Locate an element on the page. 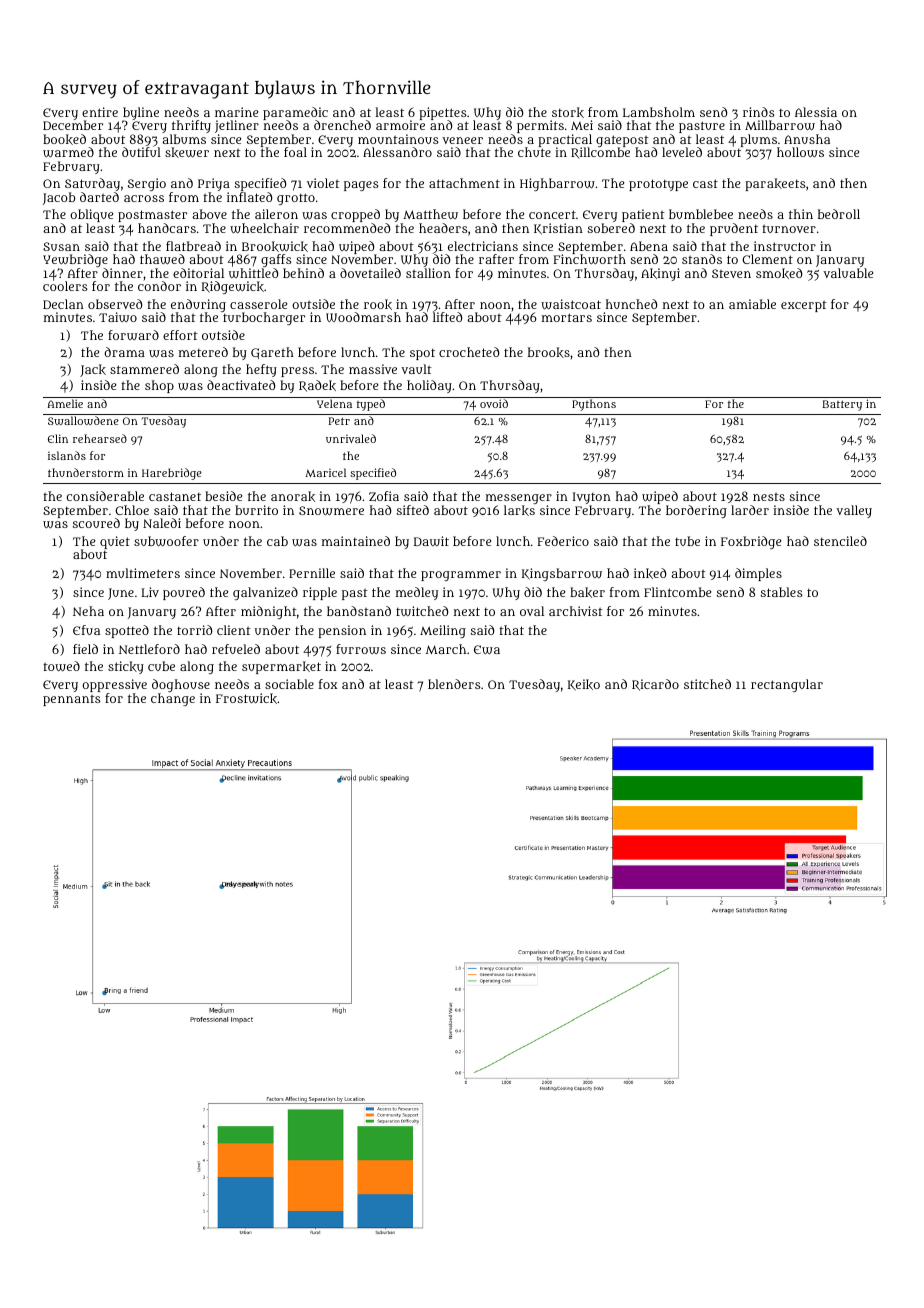 This document has width=924, height=1308. crocheted is located at coordinates (469, 352).
